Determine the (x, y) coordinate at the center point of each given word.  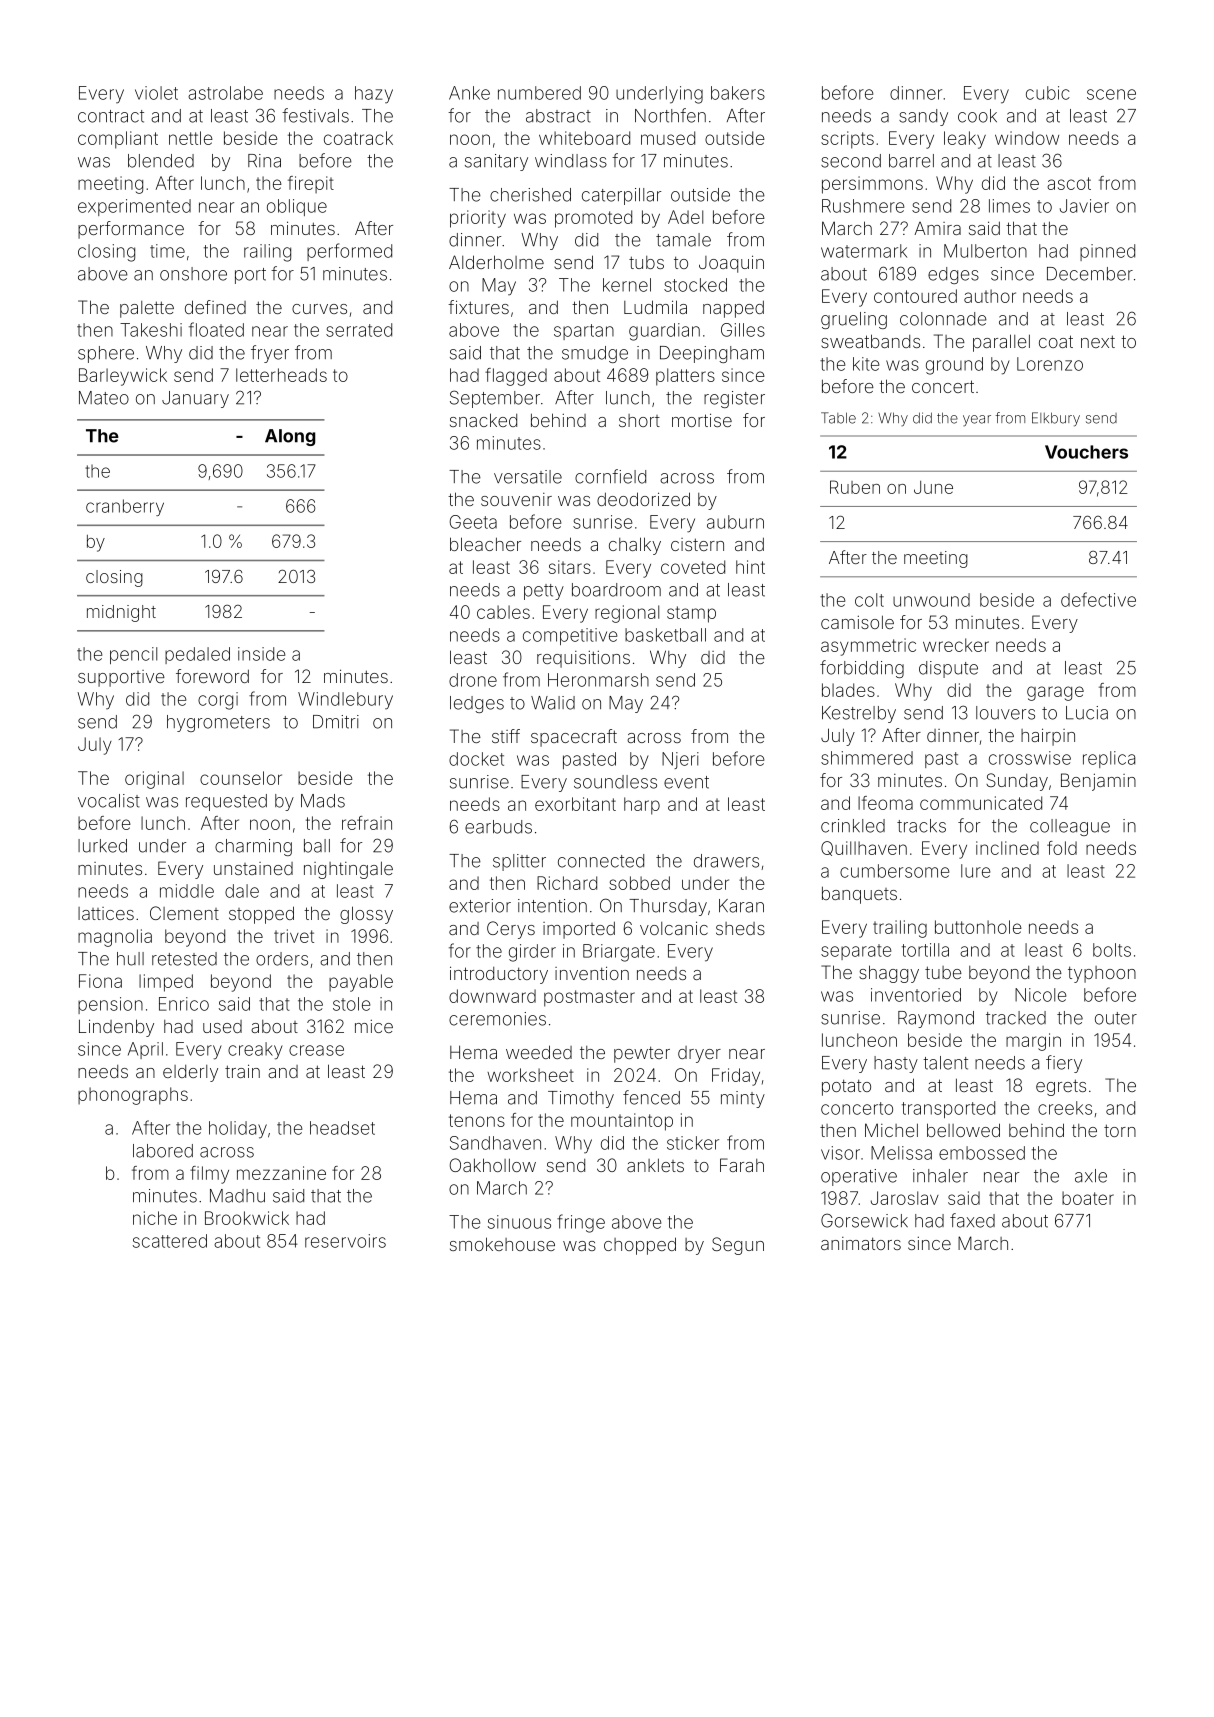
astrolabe (225, 93)
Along (290, 437)
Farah (742, 1165)
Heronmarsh (598, 680)
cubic (1048, 93)
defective (1098, 599)
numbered (539, 93)
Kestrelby (859, 714)
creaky (255, 1051)
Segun (738, 1246)
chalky (635, 546)
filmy (209, 1175)
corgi (218, 701)
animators (861, 1243)
